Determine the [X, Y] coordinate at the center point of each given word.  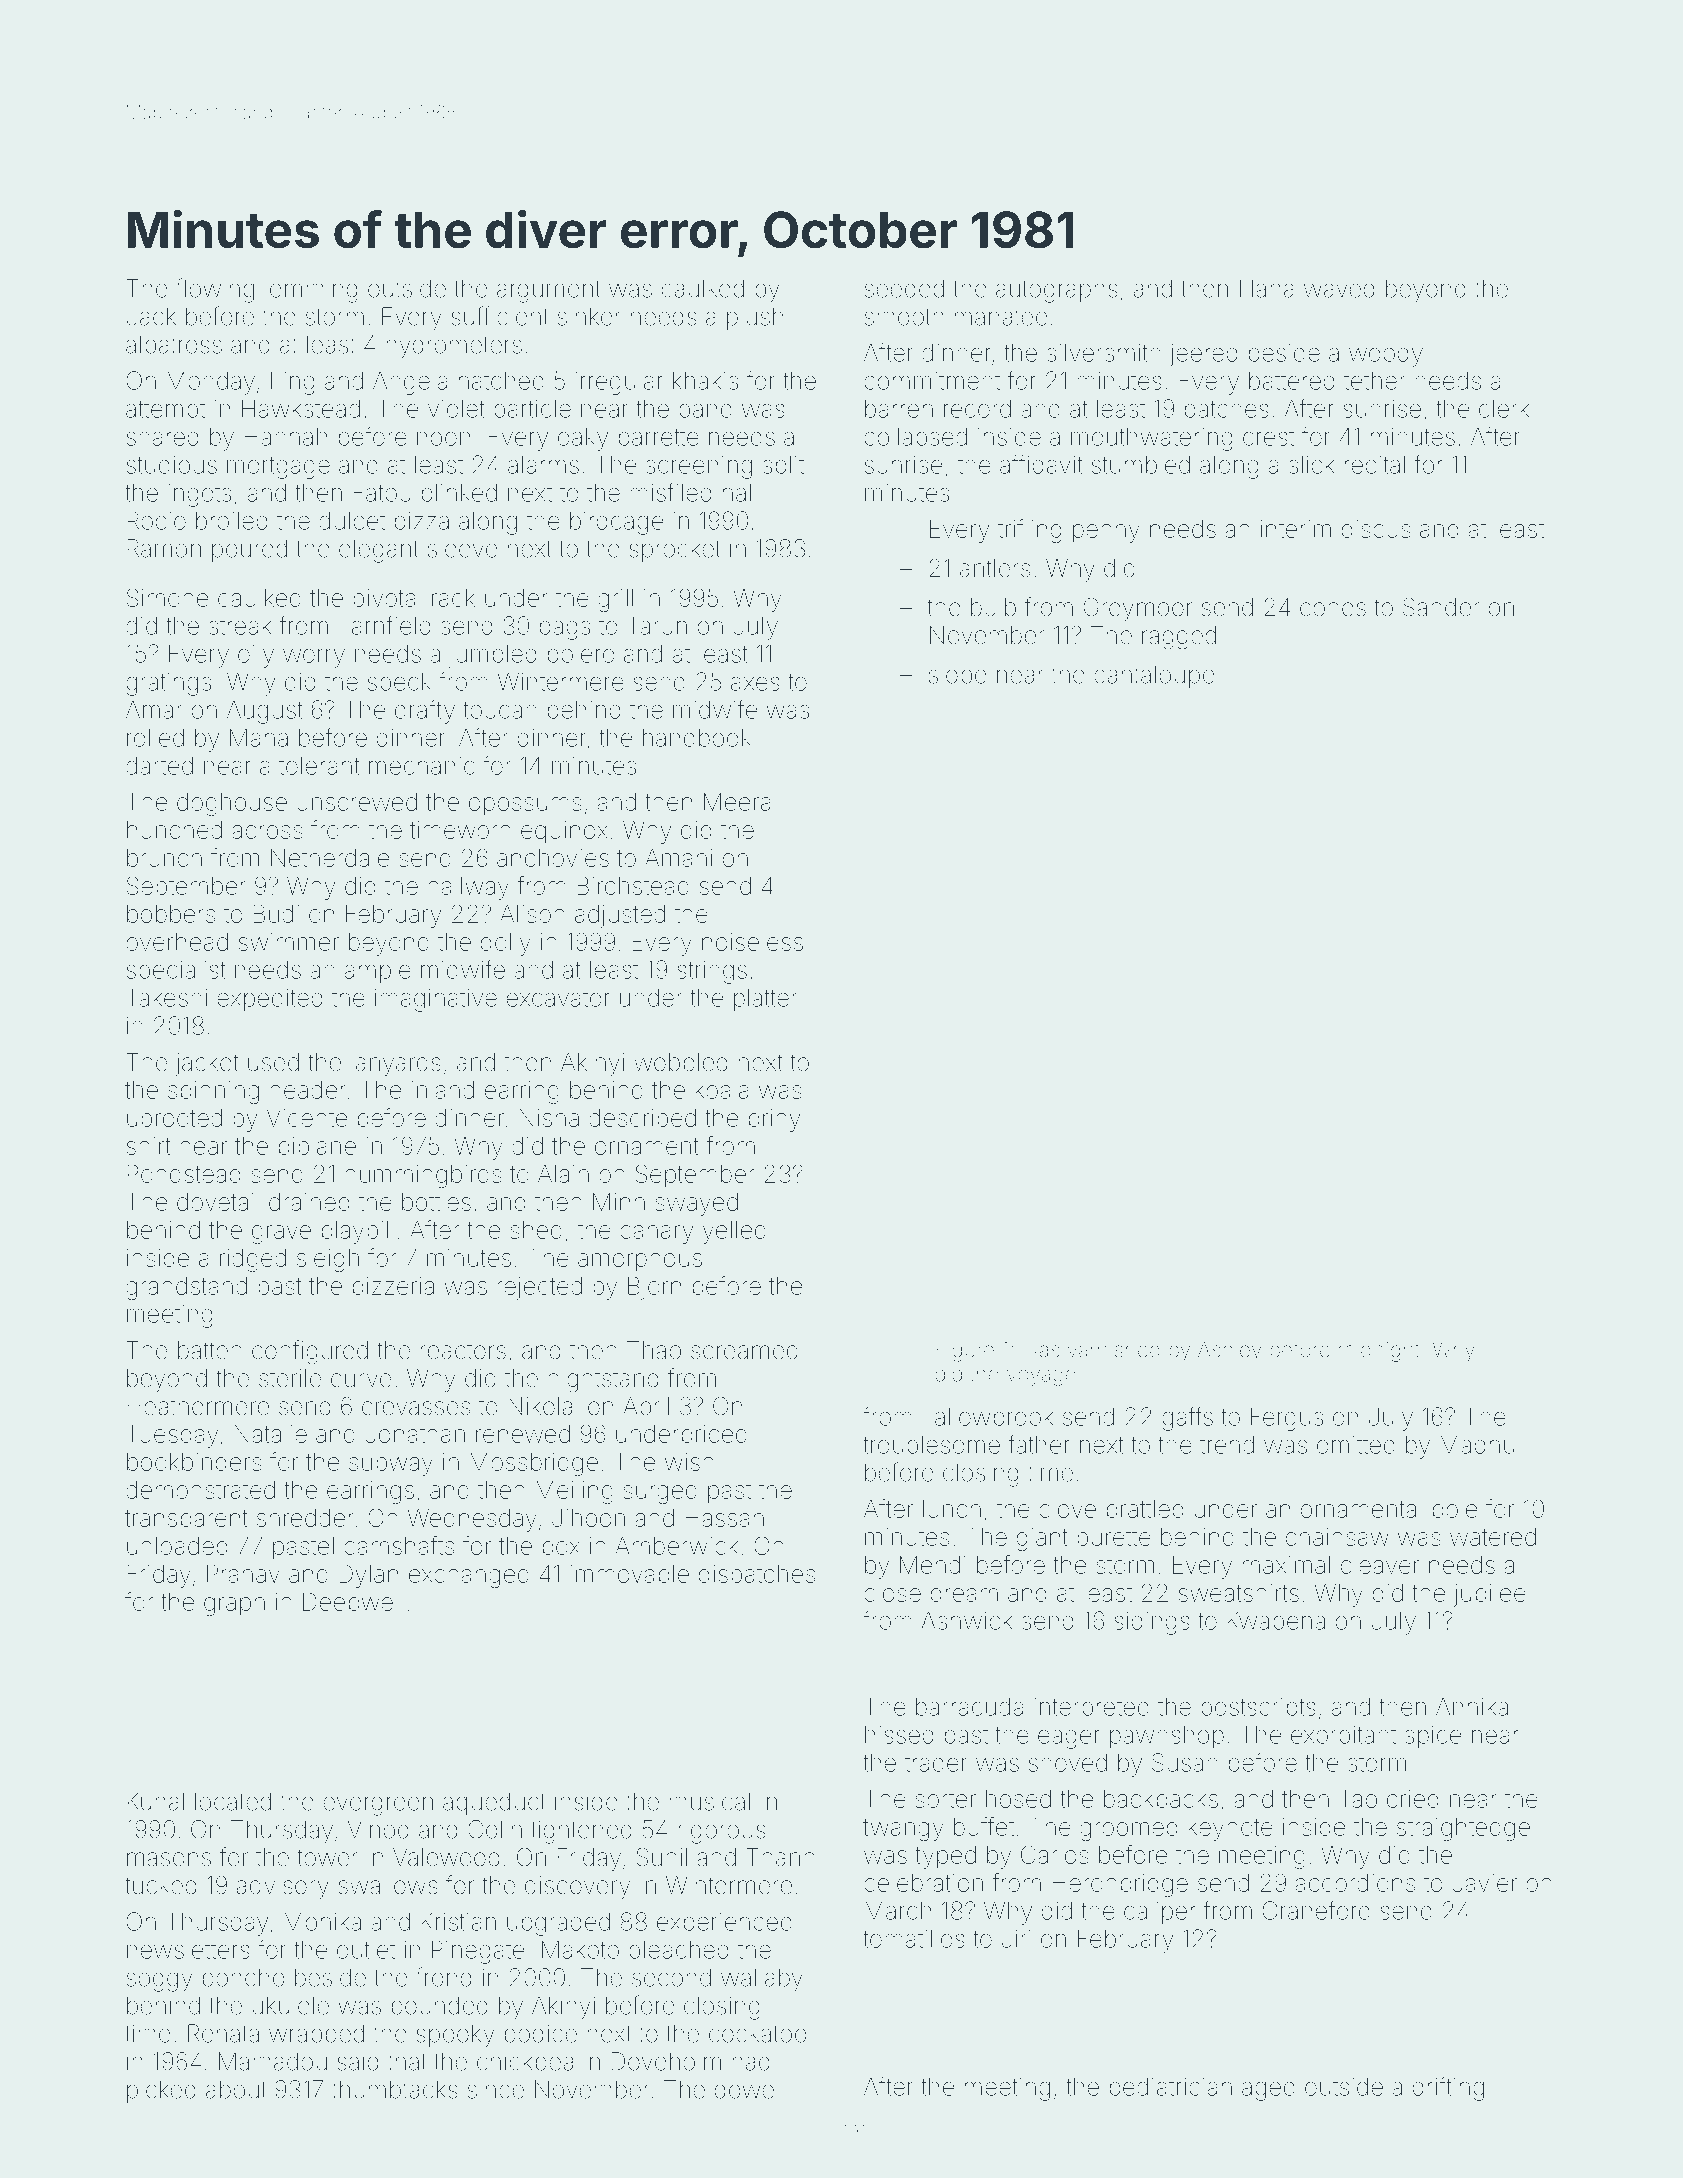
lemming [311, 291]
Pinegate [478, 1952]
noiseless [752, 942]
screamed [744, 1350]
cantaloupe [1154, 676]
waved [1339, 289]
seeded [904, 288]
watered [1493, 1537]
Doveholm [666, 2061]
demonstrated [200, 1490]
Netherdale [330, 858]
